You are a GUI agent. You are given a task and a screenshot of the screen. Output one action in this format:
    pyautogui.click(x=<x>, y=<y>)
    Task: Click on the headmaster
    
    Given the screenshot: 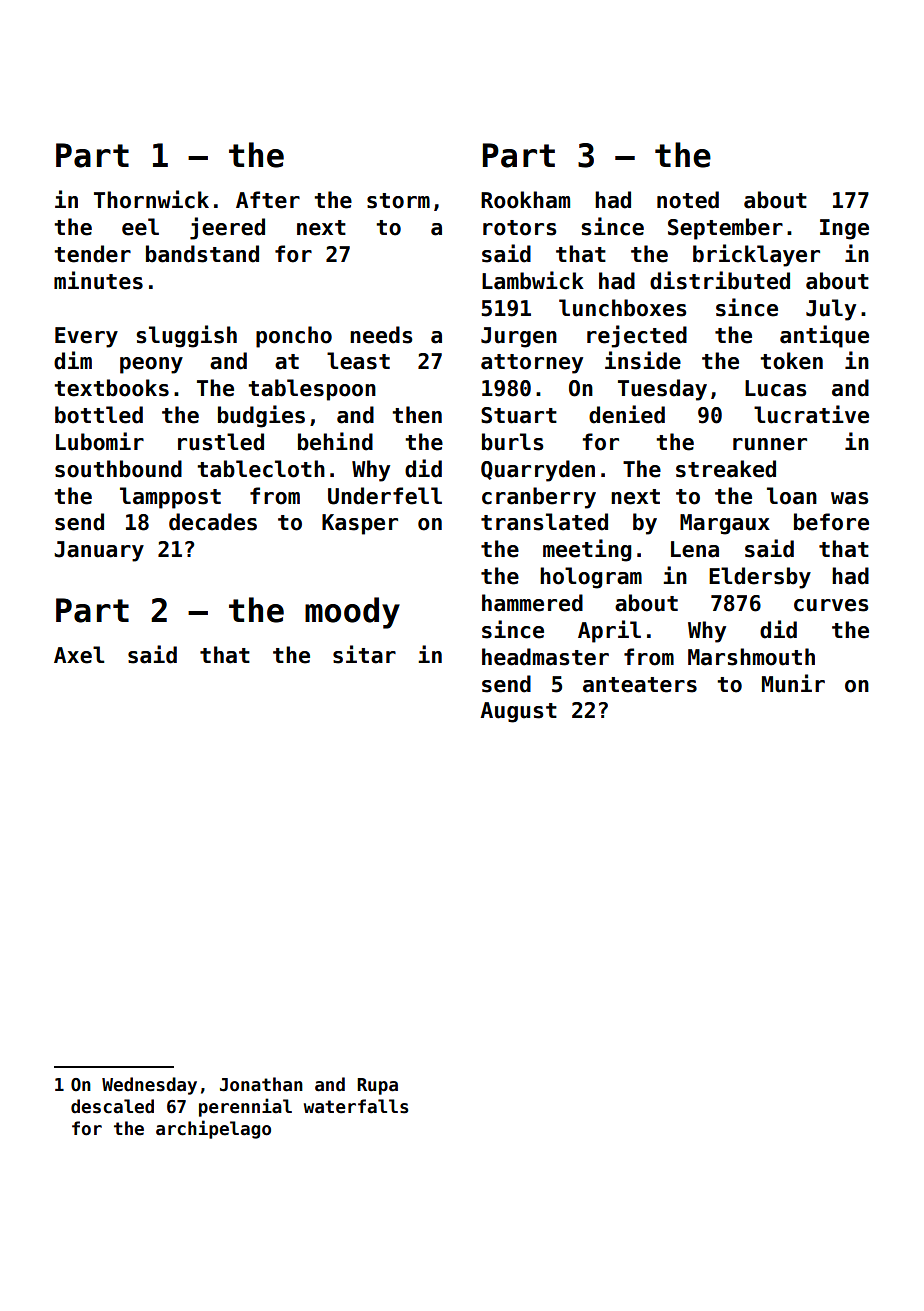 What is the action you would take?
    pyautogui.click(x=545, y=657)
